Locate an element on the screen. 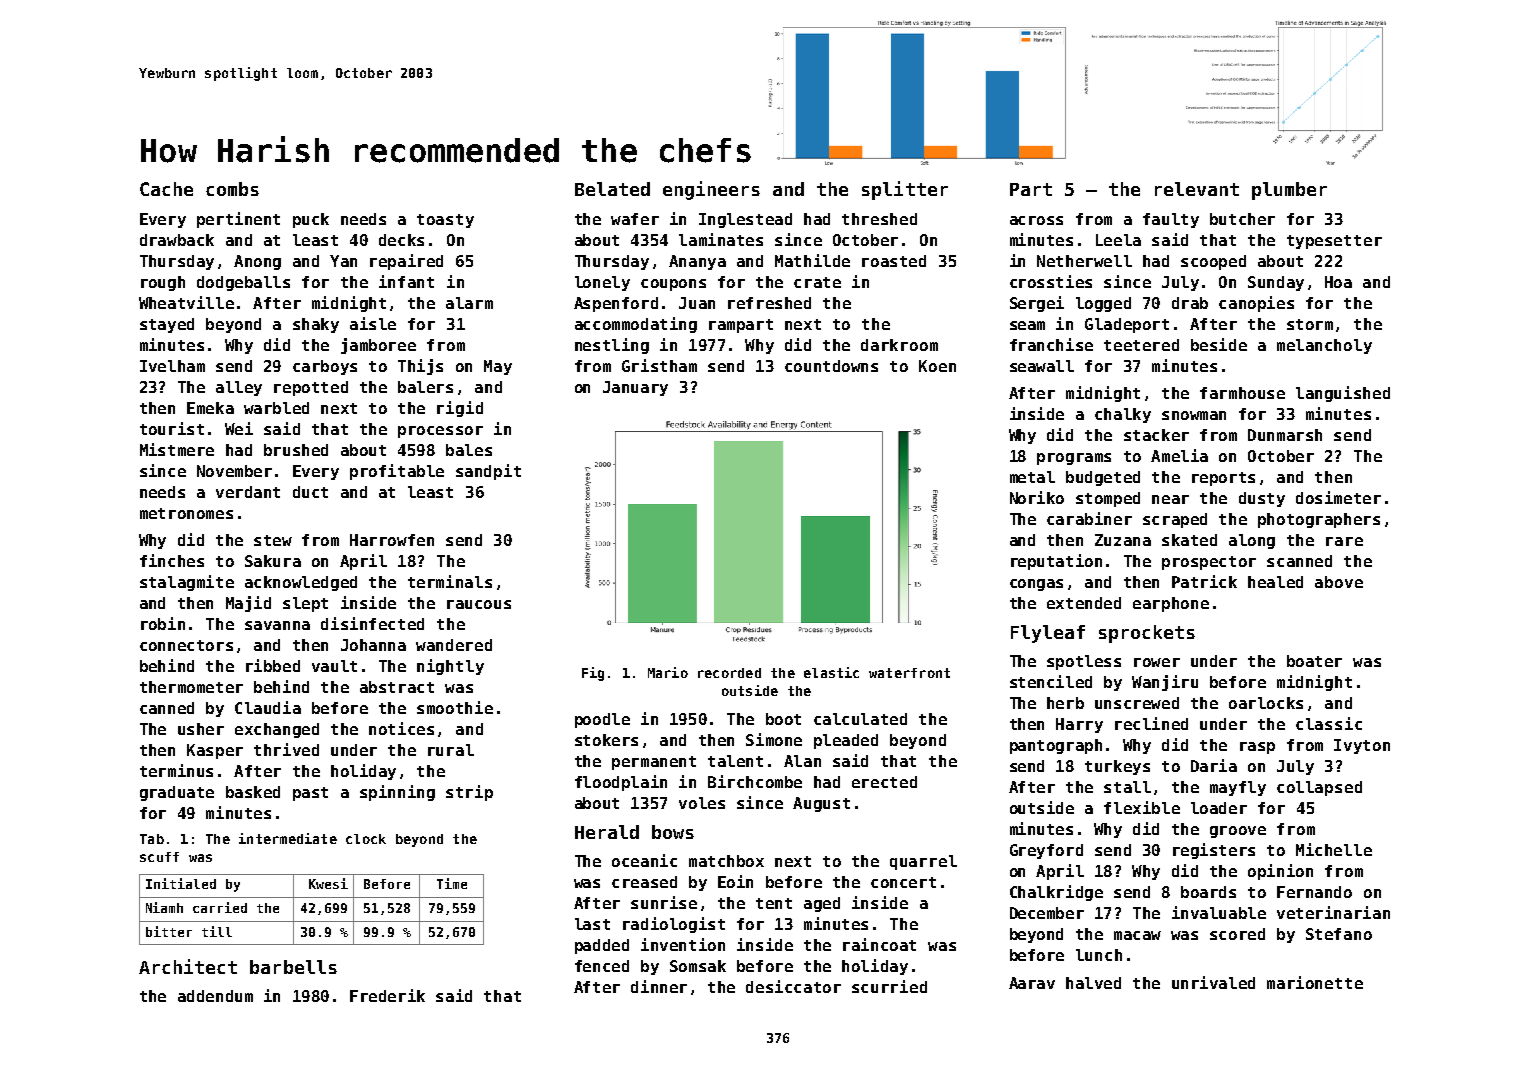 The width and height of the screenshot is (1532, 1083). addendum is located at coordinates (215, 996).
